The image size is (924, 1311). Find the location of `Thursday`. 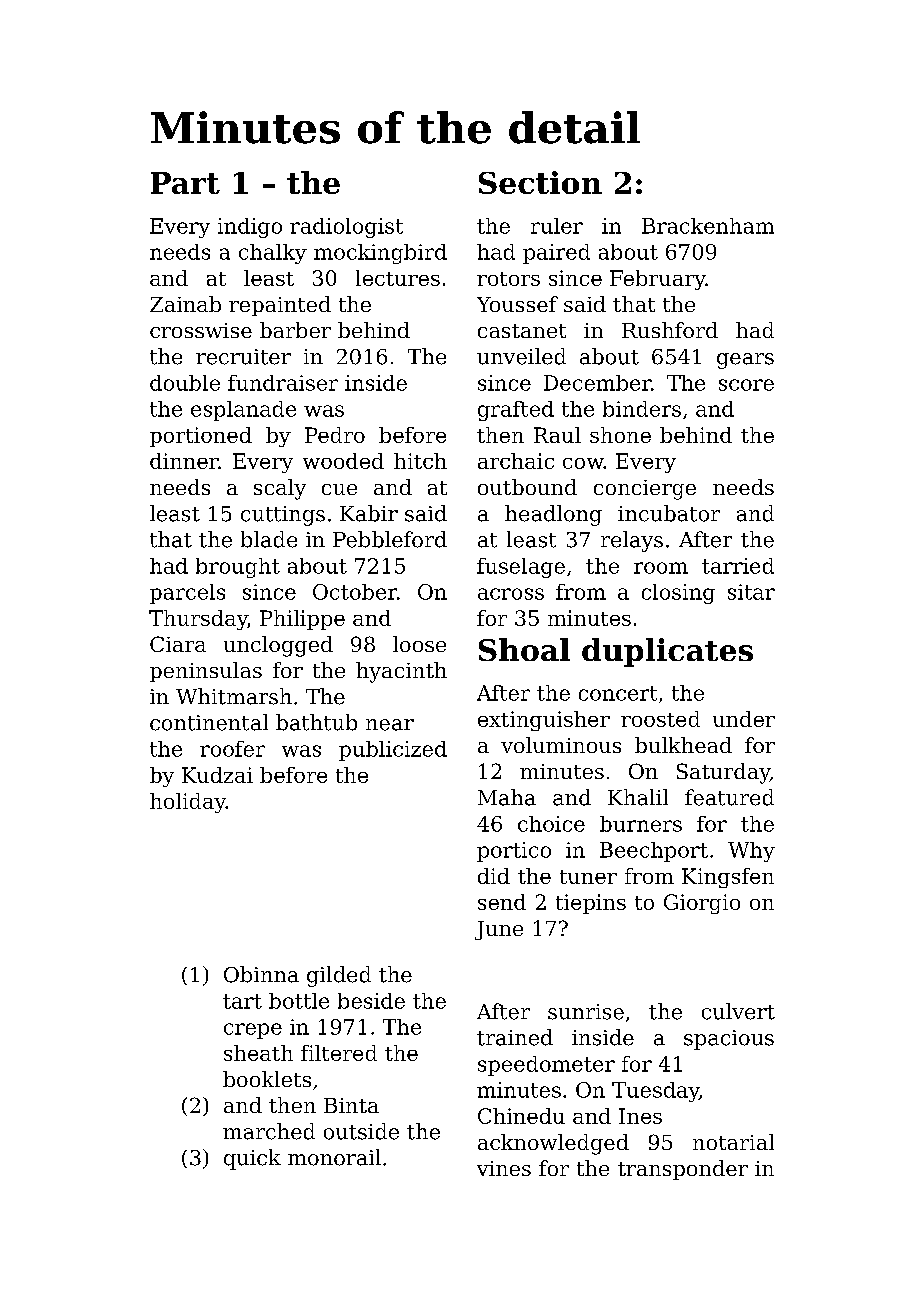

Thursday is located at coordinates (198, 620).
